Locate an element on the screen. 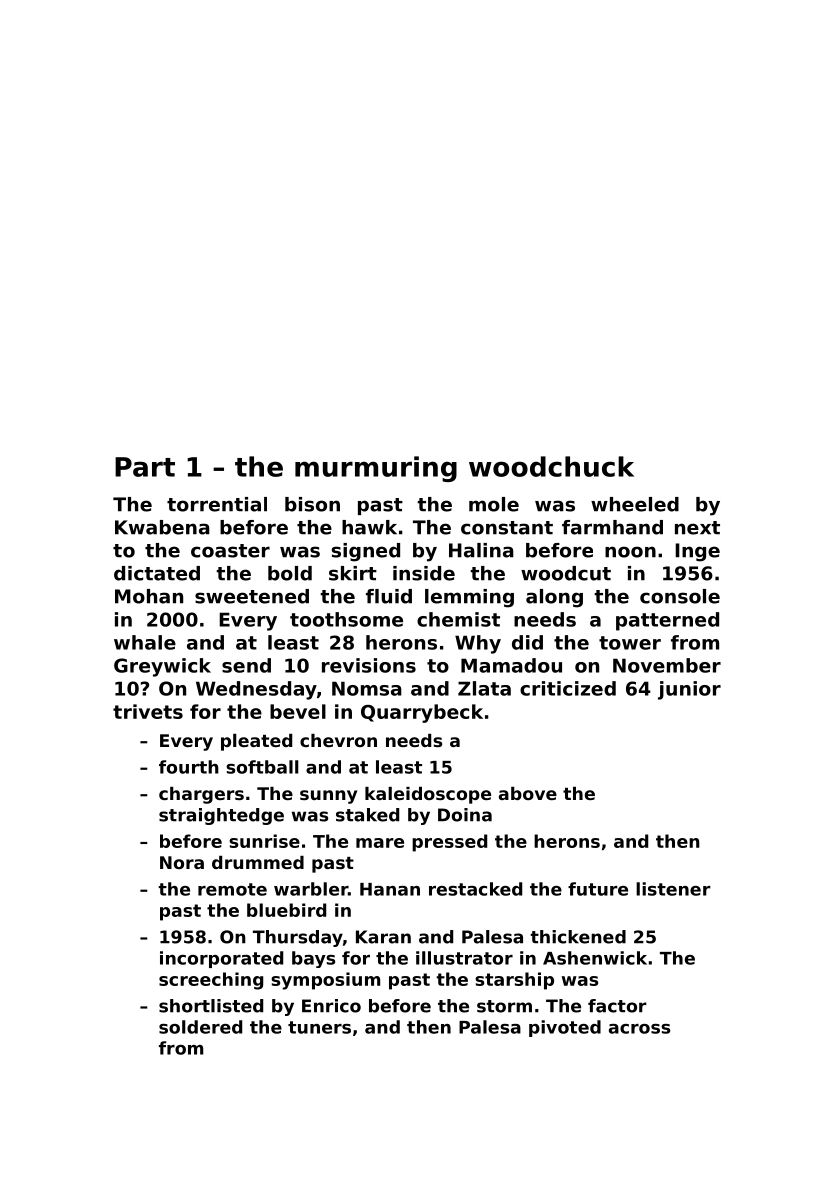 The width and height of the screenshot is (834, 1184). above is located at coordinates (528, 793).
